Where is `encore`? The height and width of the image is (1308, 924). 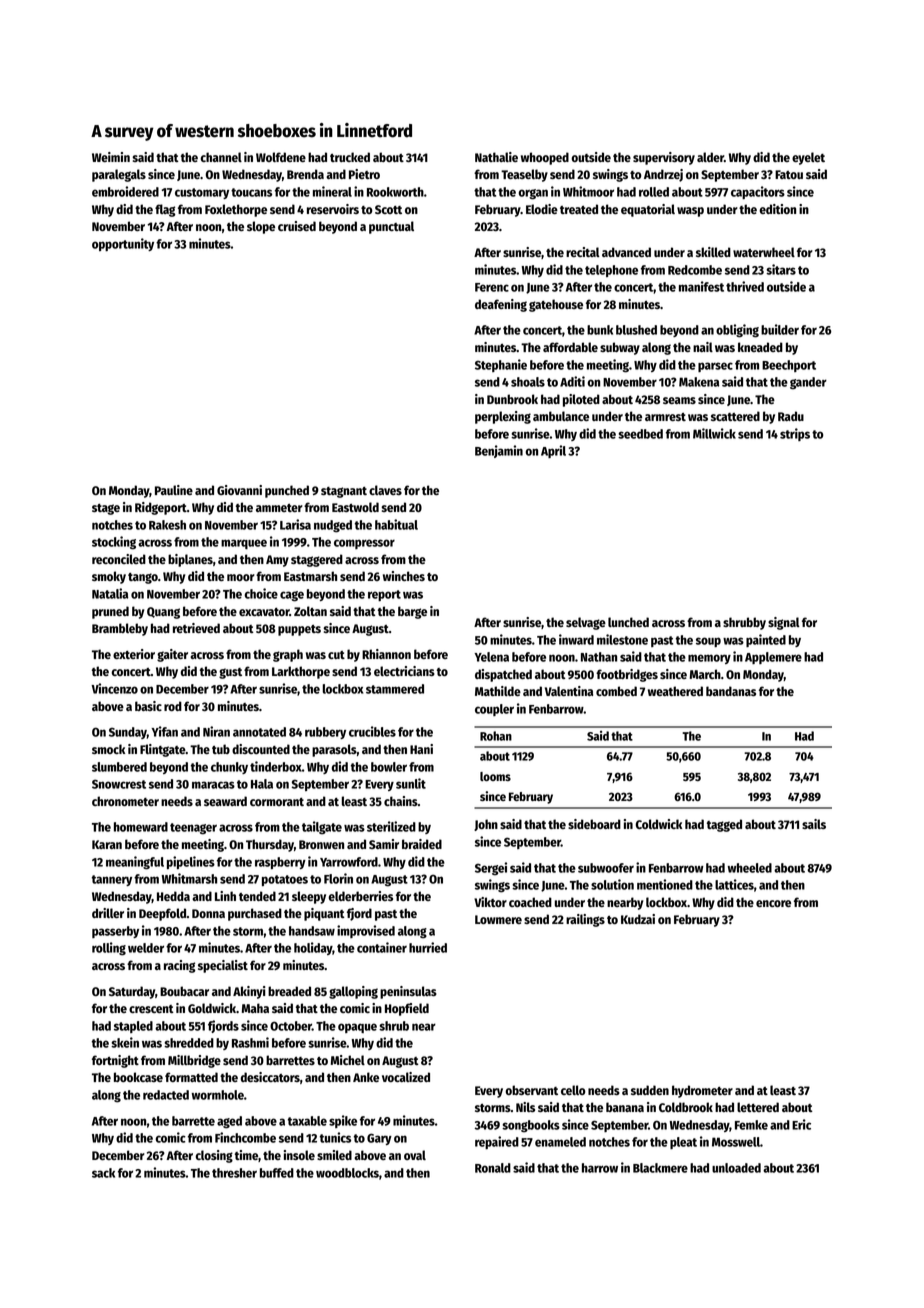 encore is located at coordinates (773, 903).
